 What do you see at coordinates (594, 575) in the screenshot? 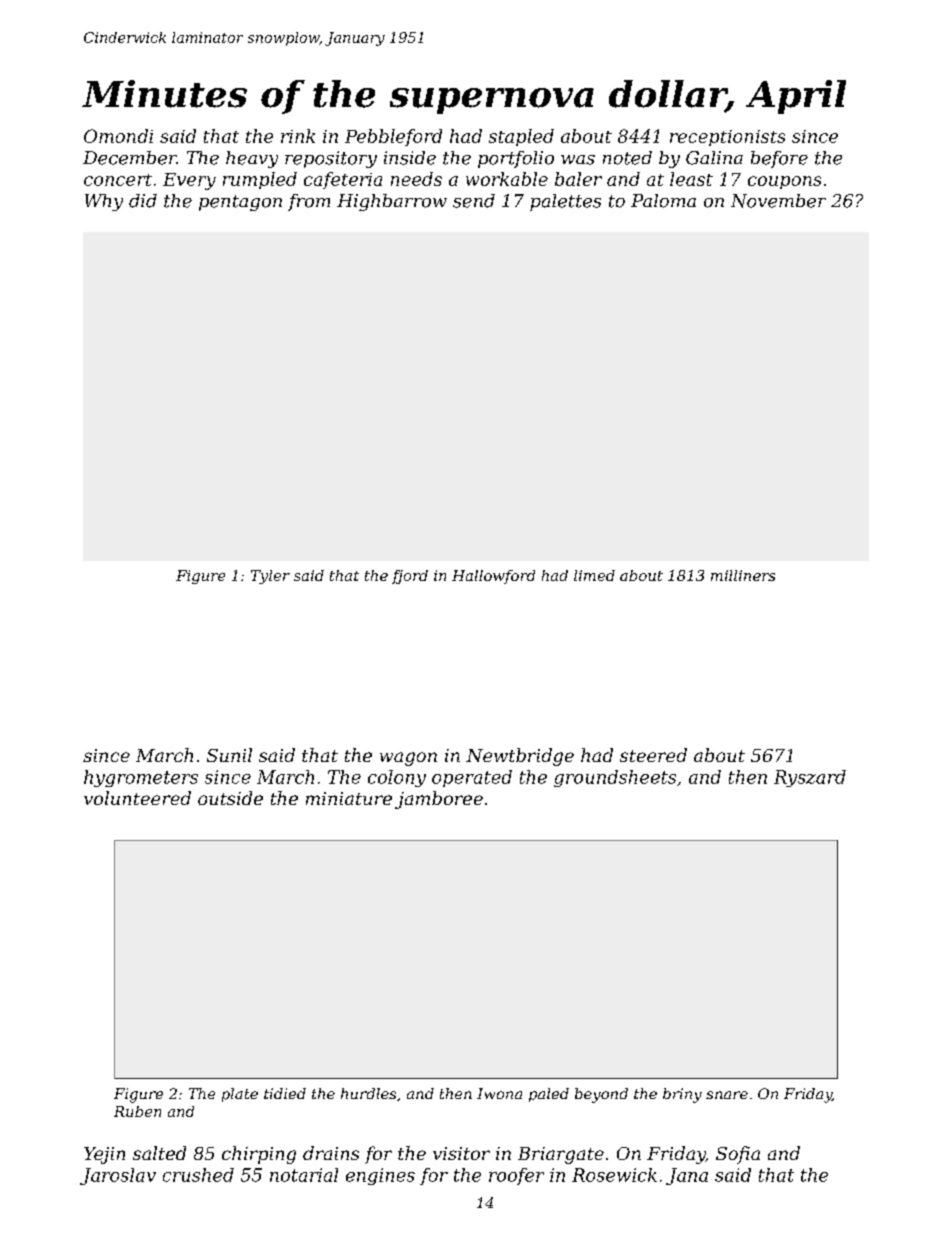
I see `limed` at bounding box center [594, 575].
